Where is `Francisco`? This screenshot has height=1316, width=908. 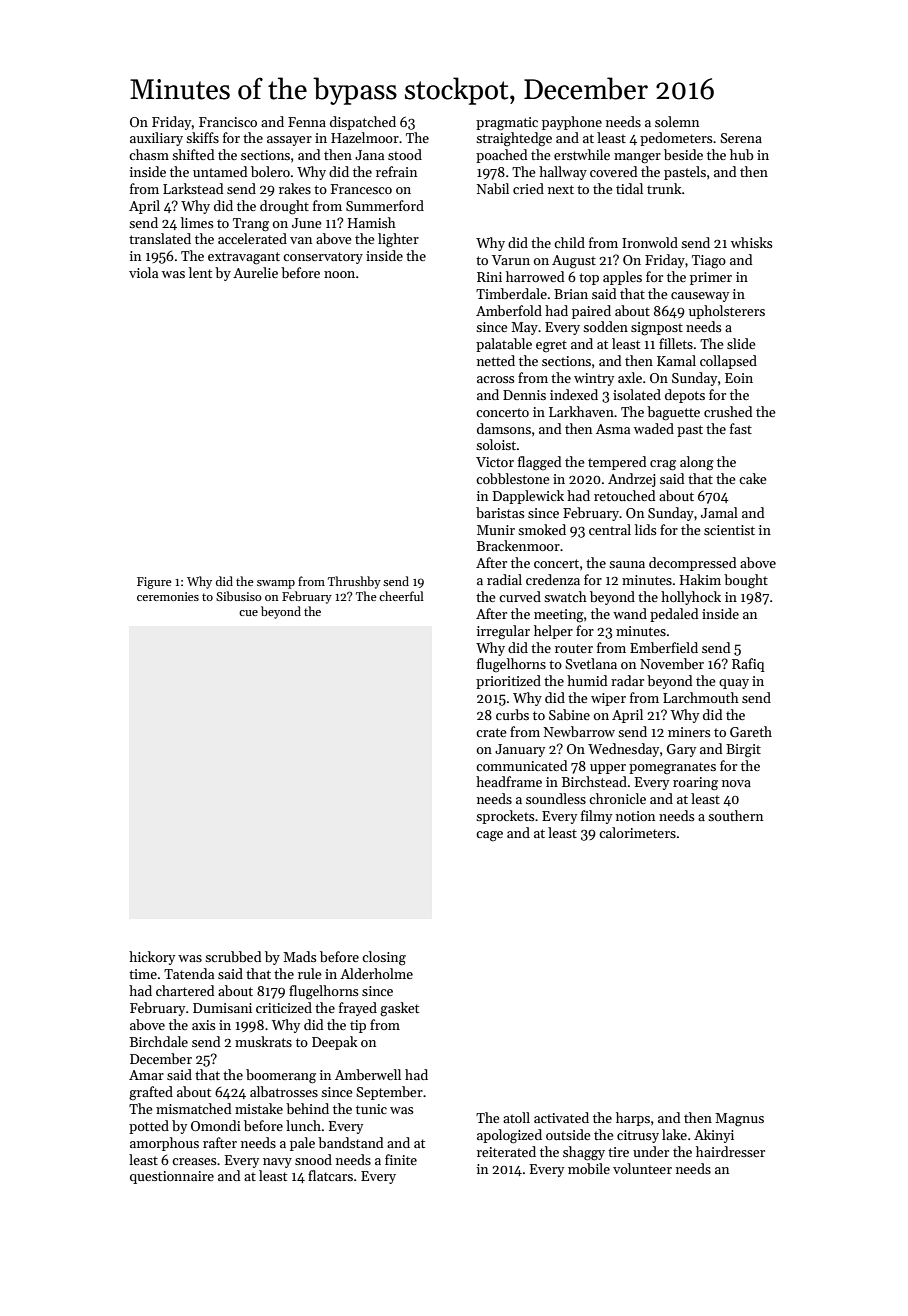
Francisco is located at coordinates (228, 122).
